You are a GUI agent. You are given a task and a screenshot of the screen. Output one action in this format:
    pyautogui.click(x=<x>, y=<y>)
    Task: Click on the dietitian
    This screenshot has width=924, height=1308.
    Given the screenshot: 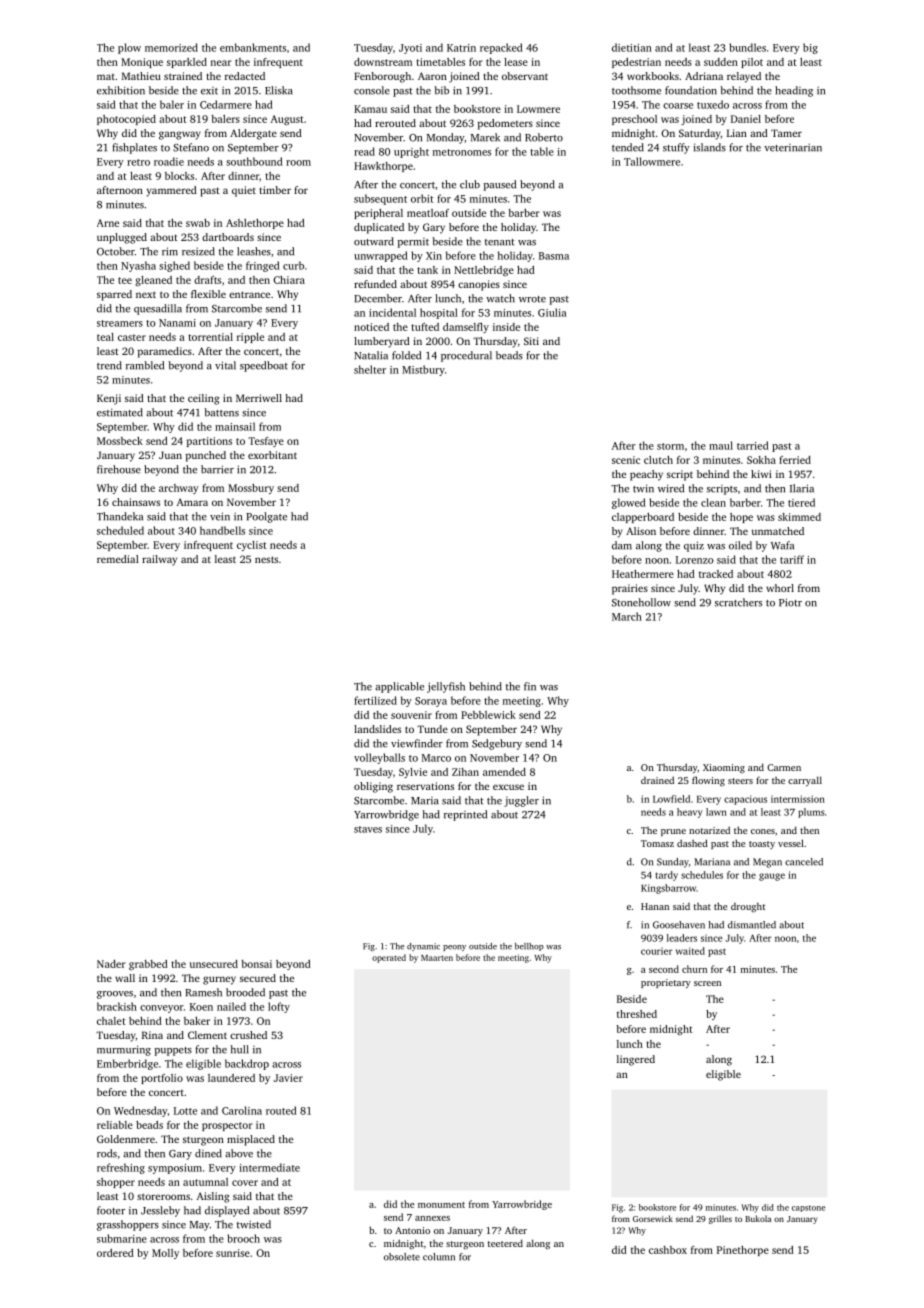 What is the action you would take?
    pyautogui.click(x=632, y=47)
